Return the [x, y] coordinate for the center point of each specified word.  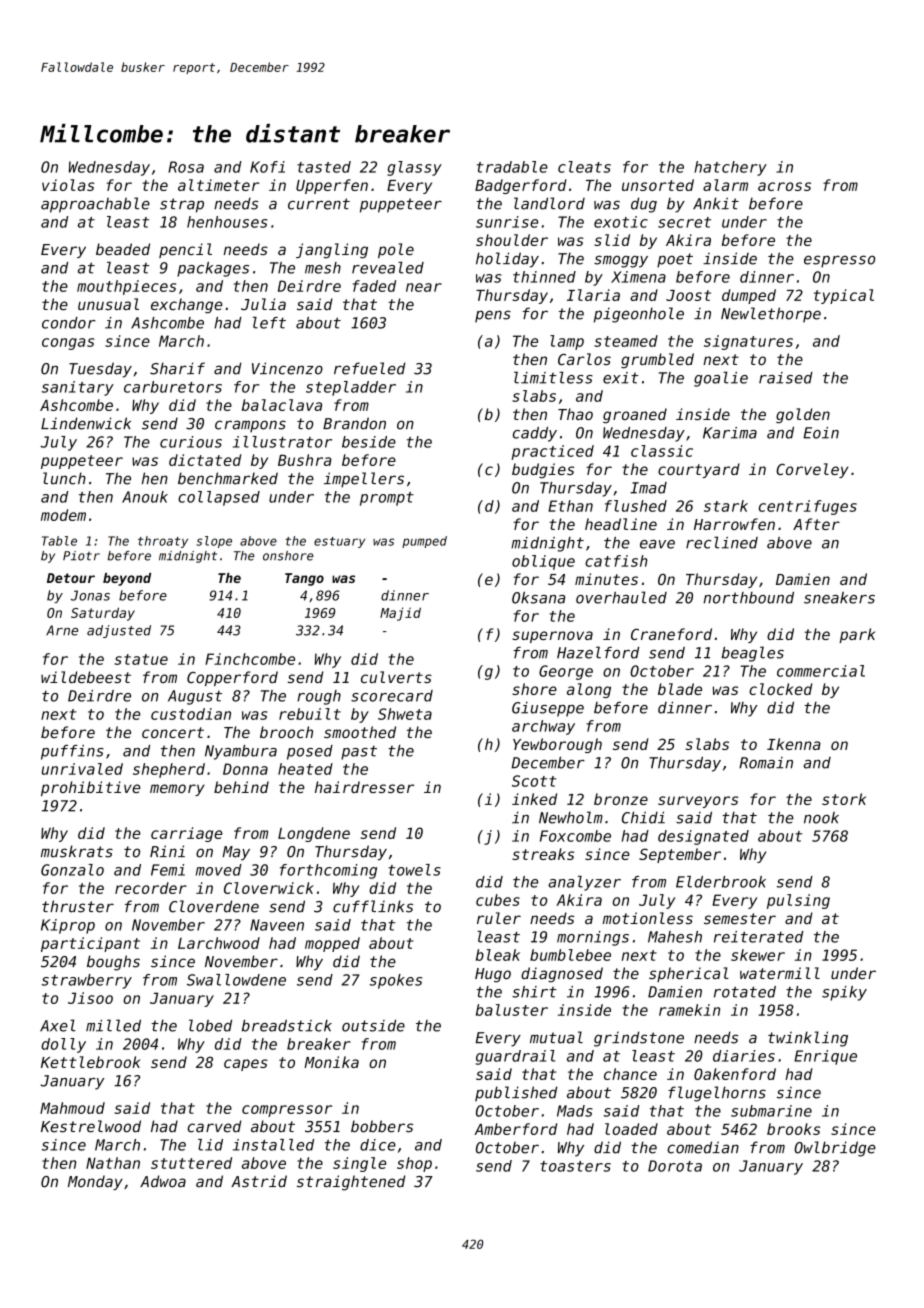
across [784, 186]
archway [543, 727]
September [680, 855]
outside [373, 1026]
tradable [512, 167]
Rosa [186, 167]
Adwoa [163, 1181]
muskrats [77, 851]
